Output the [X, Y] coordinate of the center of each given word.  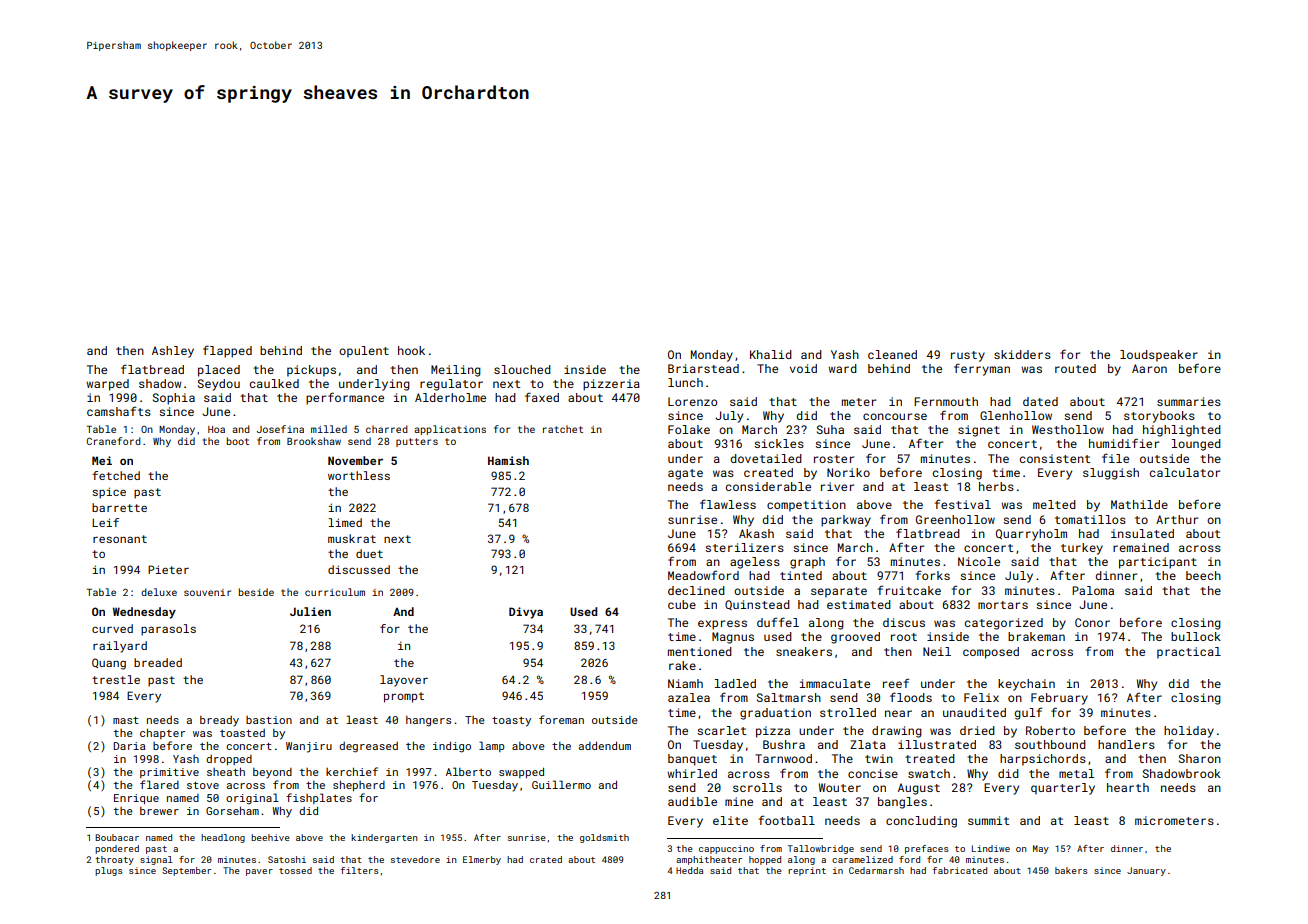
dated [1040, 401]
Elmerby [482, 860]
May [1041, 849]
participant [1158, 563]
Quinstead [757, 605]
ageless [755, 563]
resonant [120, 539]
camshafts [119, 411]
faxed [542, 397]
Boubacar [117, 837]
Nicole [979, 561]
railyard [120, 647]
